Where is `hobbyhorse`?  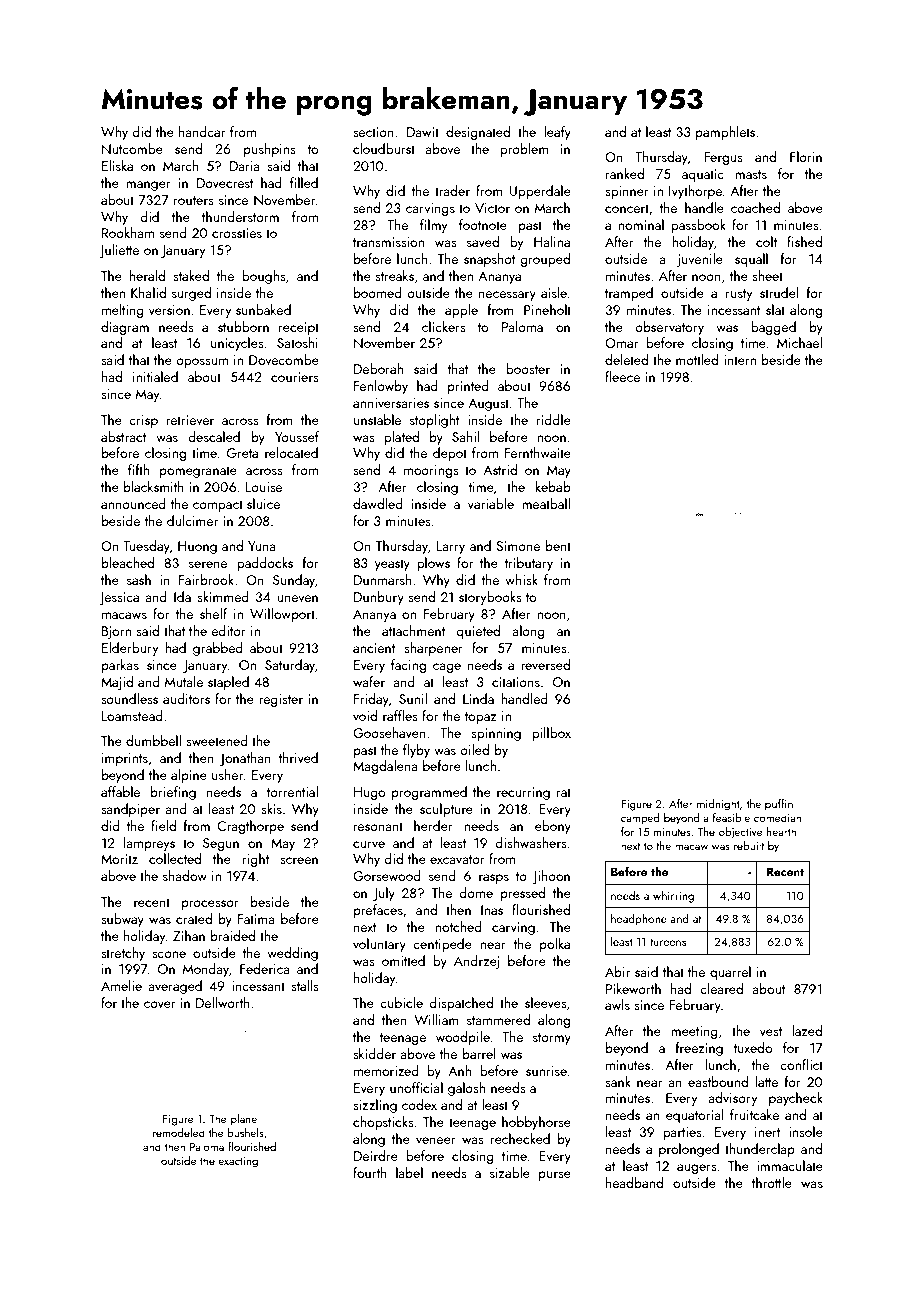 hobbyhorse is located at coordinates (536, 1123).
